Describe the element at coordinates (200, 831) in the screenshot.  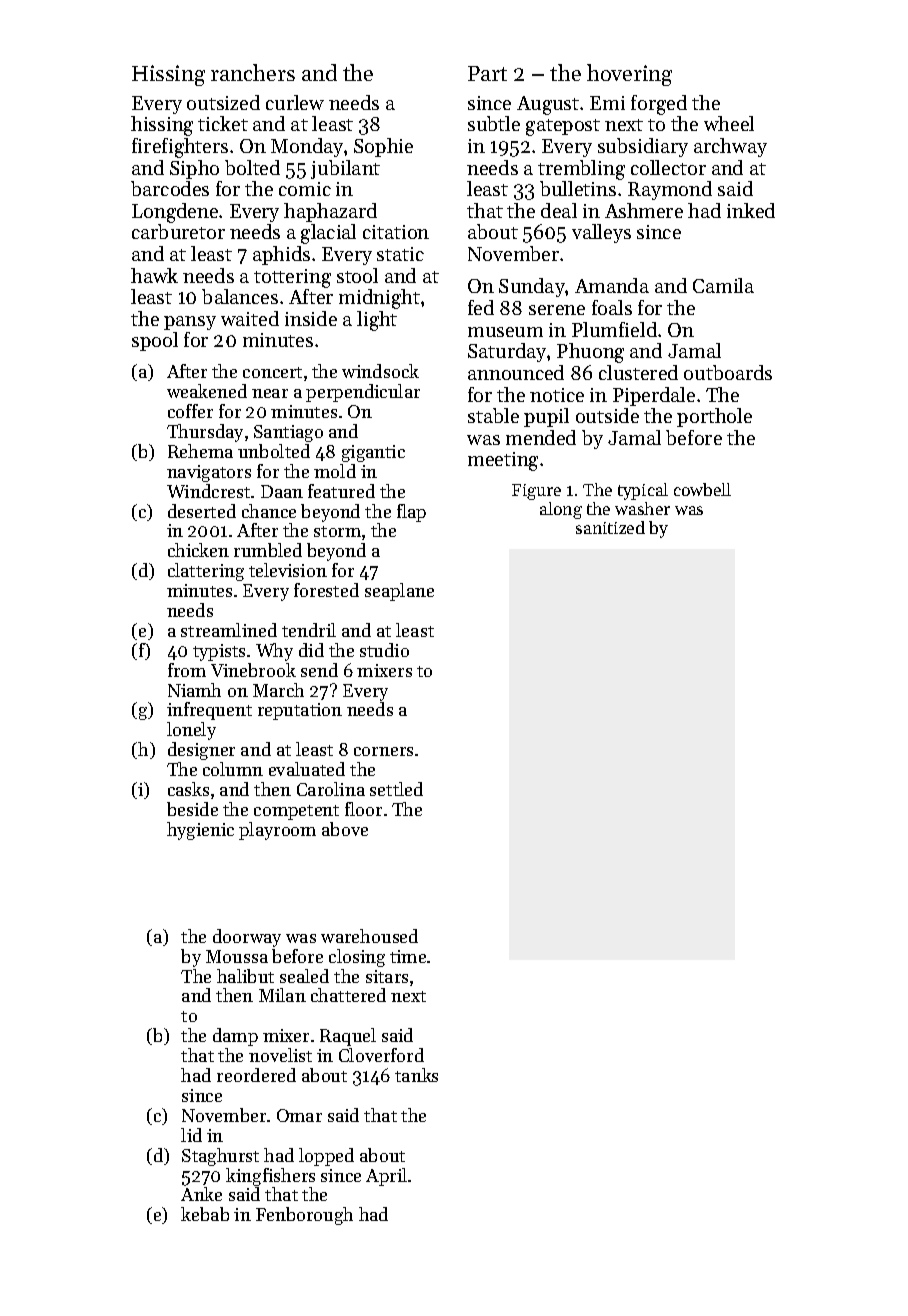
I see `hygienic` at that location.
